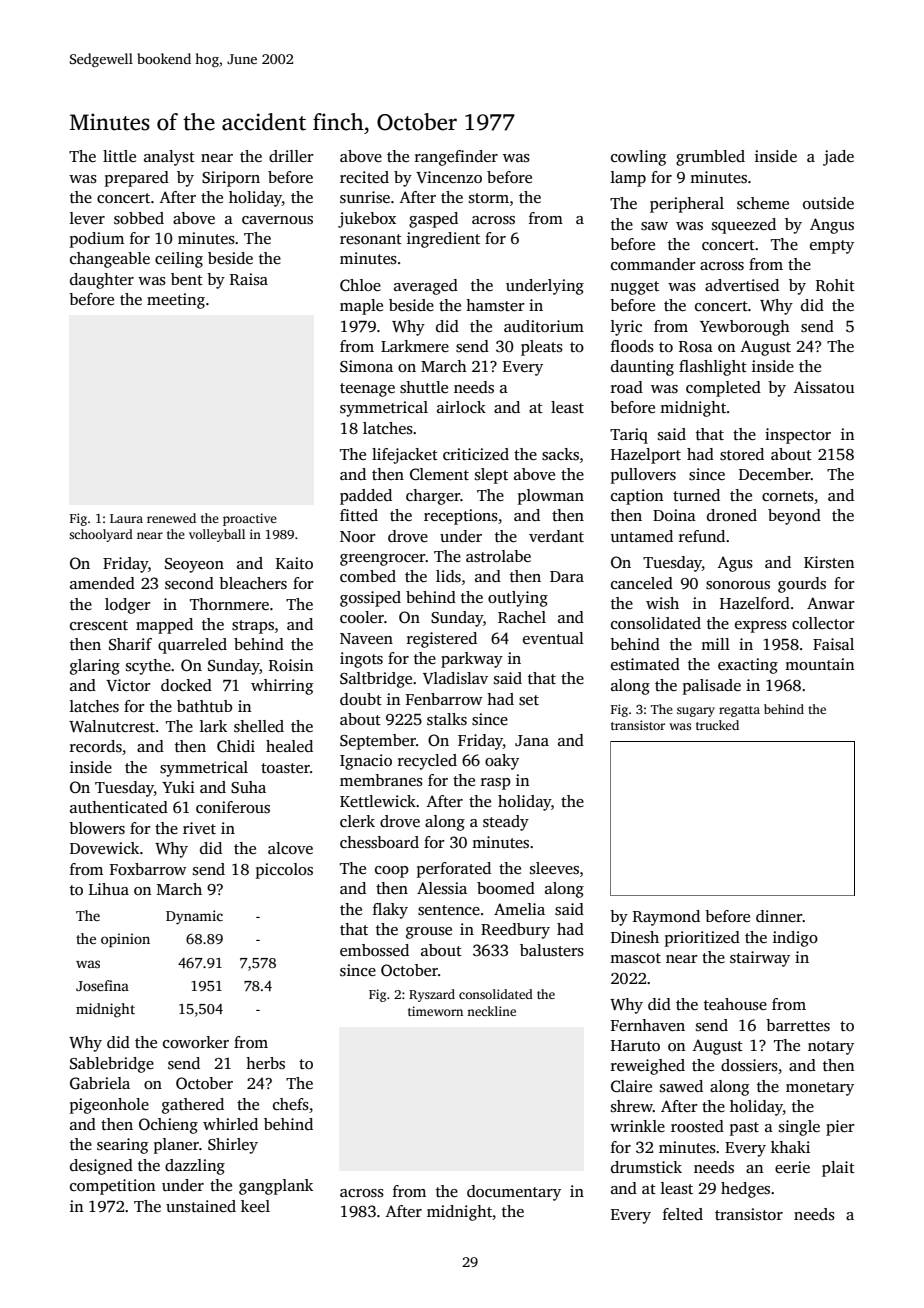 Image resolution: width=924 pixels, height=1308 pixels. Describe the element at coordinates (795, 939) in the screenshot. I see `indigo` at that location.
